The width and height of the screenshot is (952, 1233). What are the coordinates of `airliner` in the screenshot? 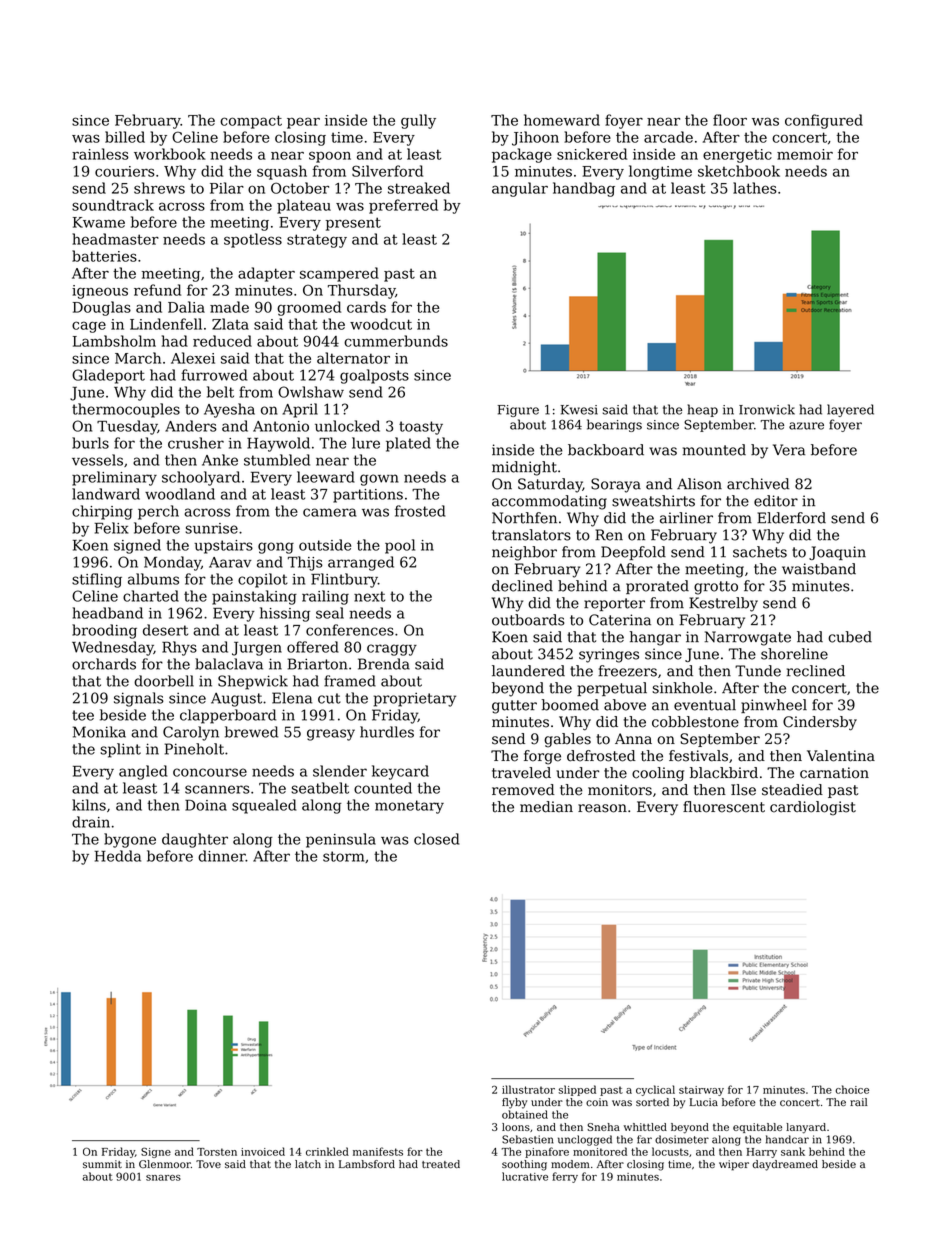 It's located at (686, 518).
